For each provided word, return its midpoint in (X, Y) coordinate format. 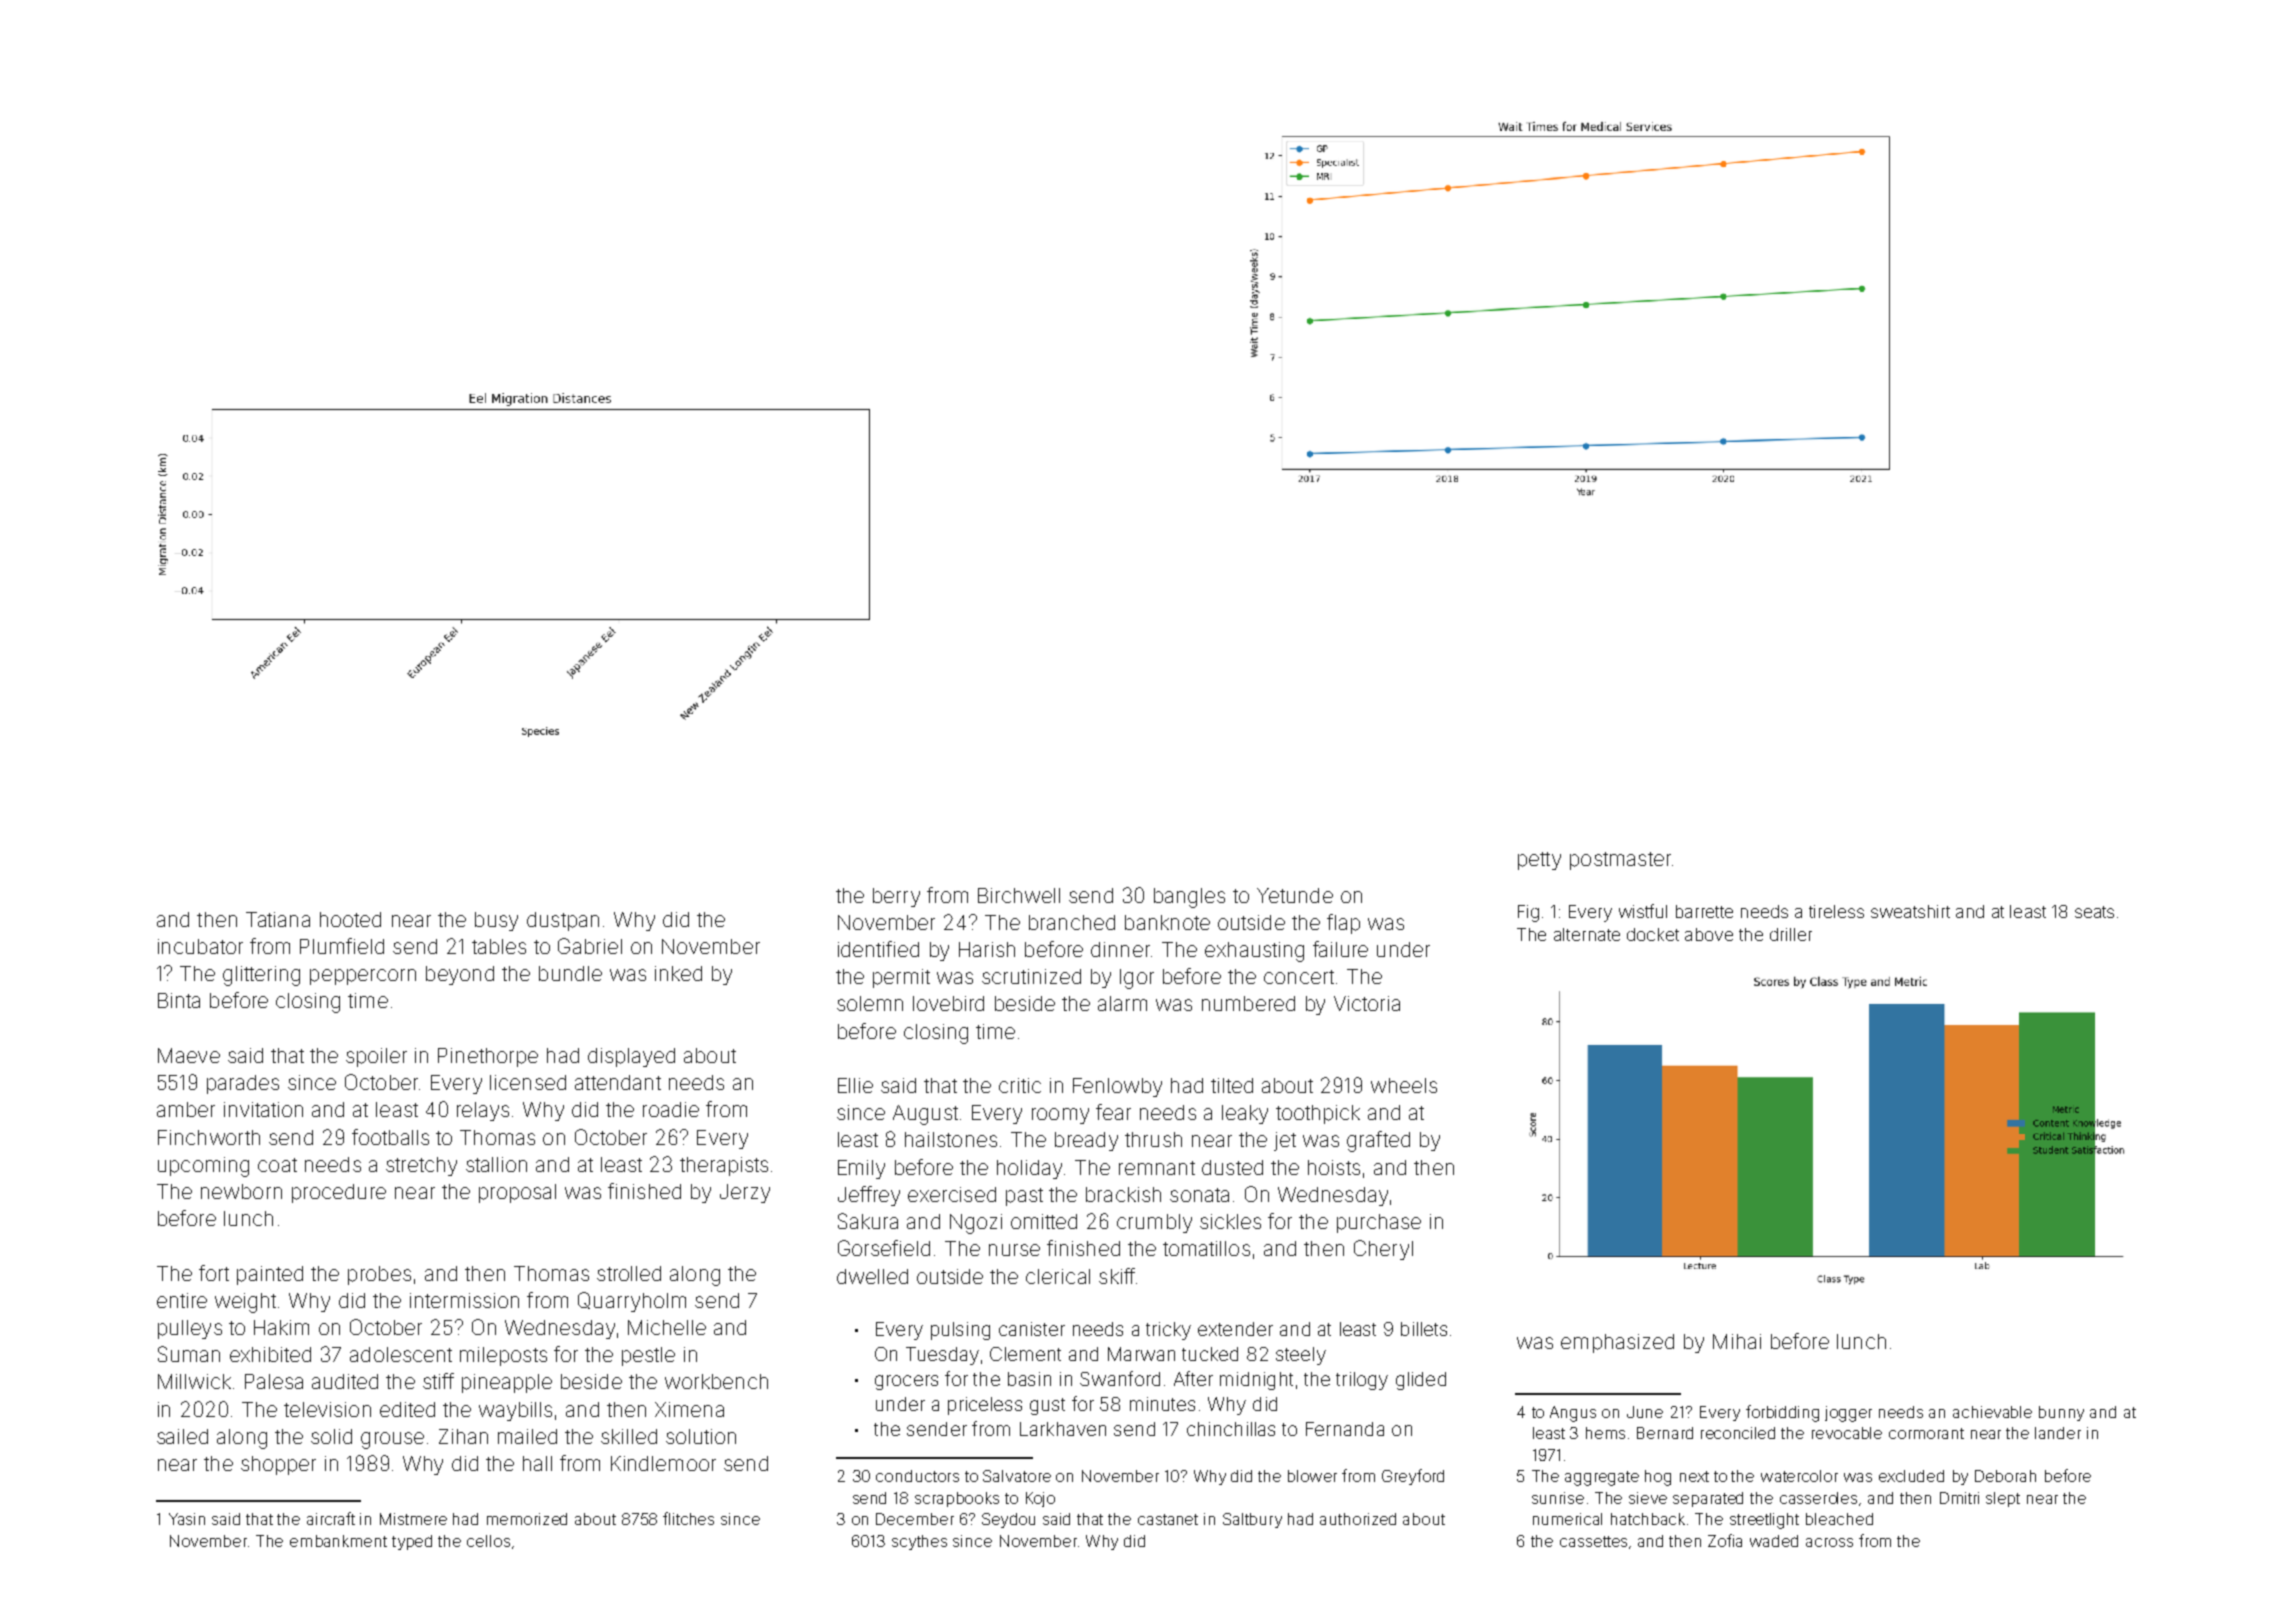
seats (2094, 912)
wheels (1404, 1085)
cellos (488, 1541)
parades (243, 1084)
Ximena (689, 1409)
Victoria (1367, 1003)
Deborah (2005, 1476)
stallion (496, 1164)
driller (1791, 934)
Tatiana (278, 919)
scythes (919, 1542)
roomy (1060, 1116)
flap (1343, 924)
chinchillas (1231, 1429)
